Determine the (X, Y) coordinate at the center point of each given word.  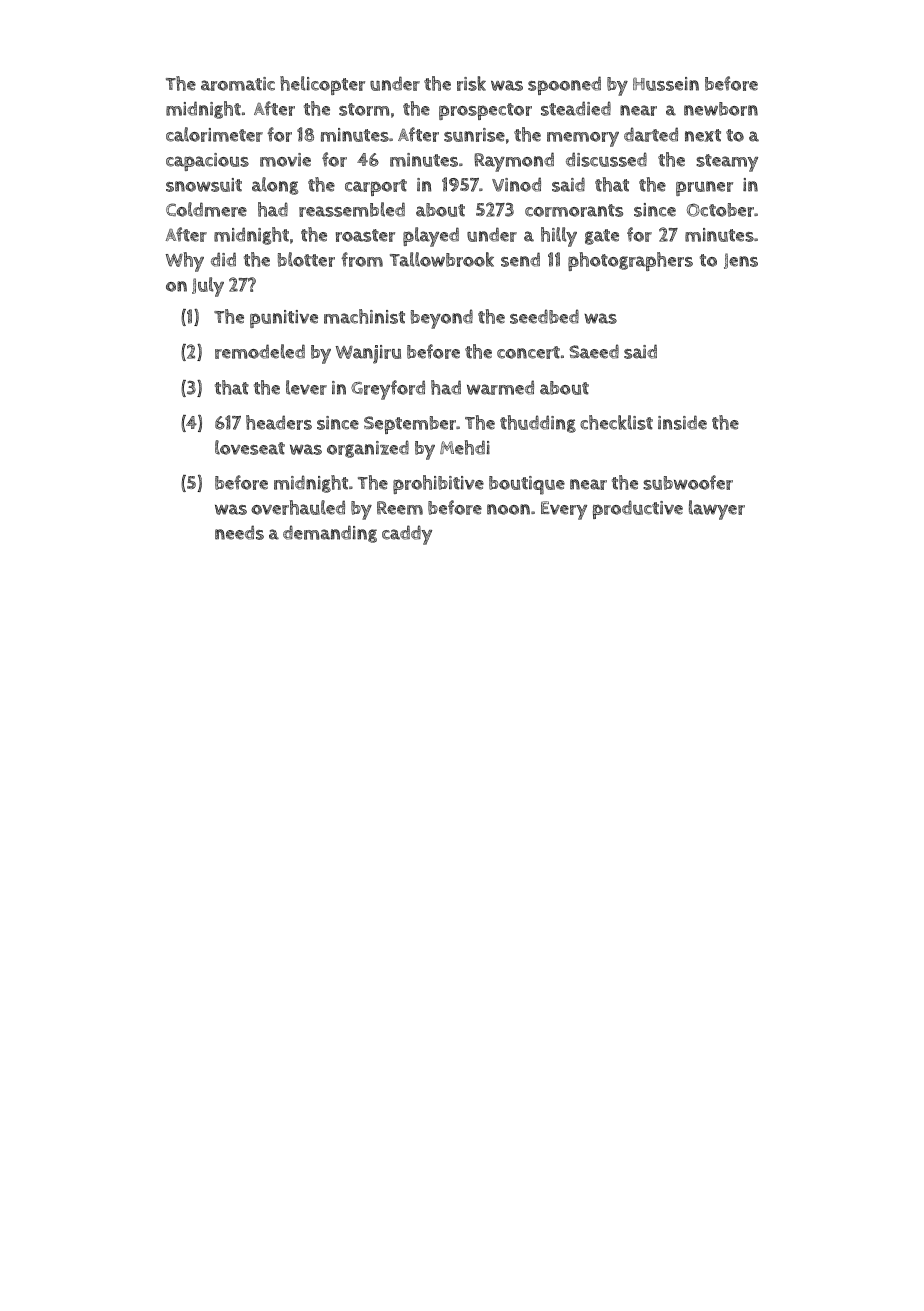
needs (239, 532)
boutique (527, 485)
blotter (306, 259)
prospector (485, 111)
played (431, 237)
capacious (207, 162)
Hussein (666, 84)
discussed (606, 159)
